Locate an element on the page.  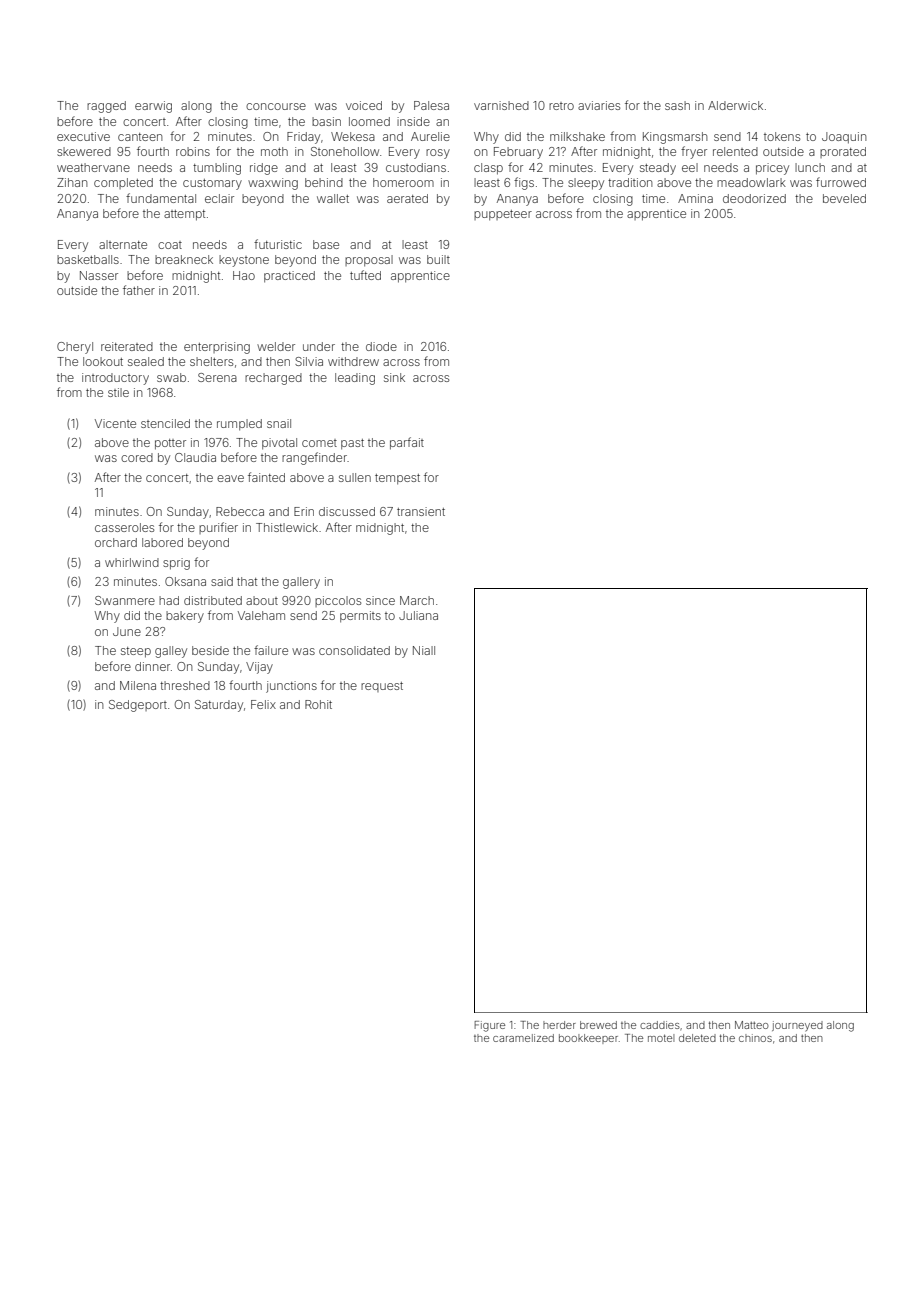
Niall is located at coordinates (424, 650).
